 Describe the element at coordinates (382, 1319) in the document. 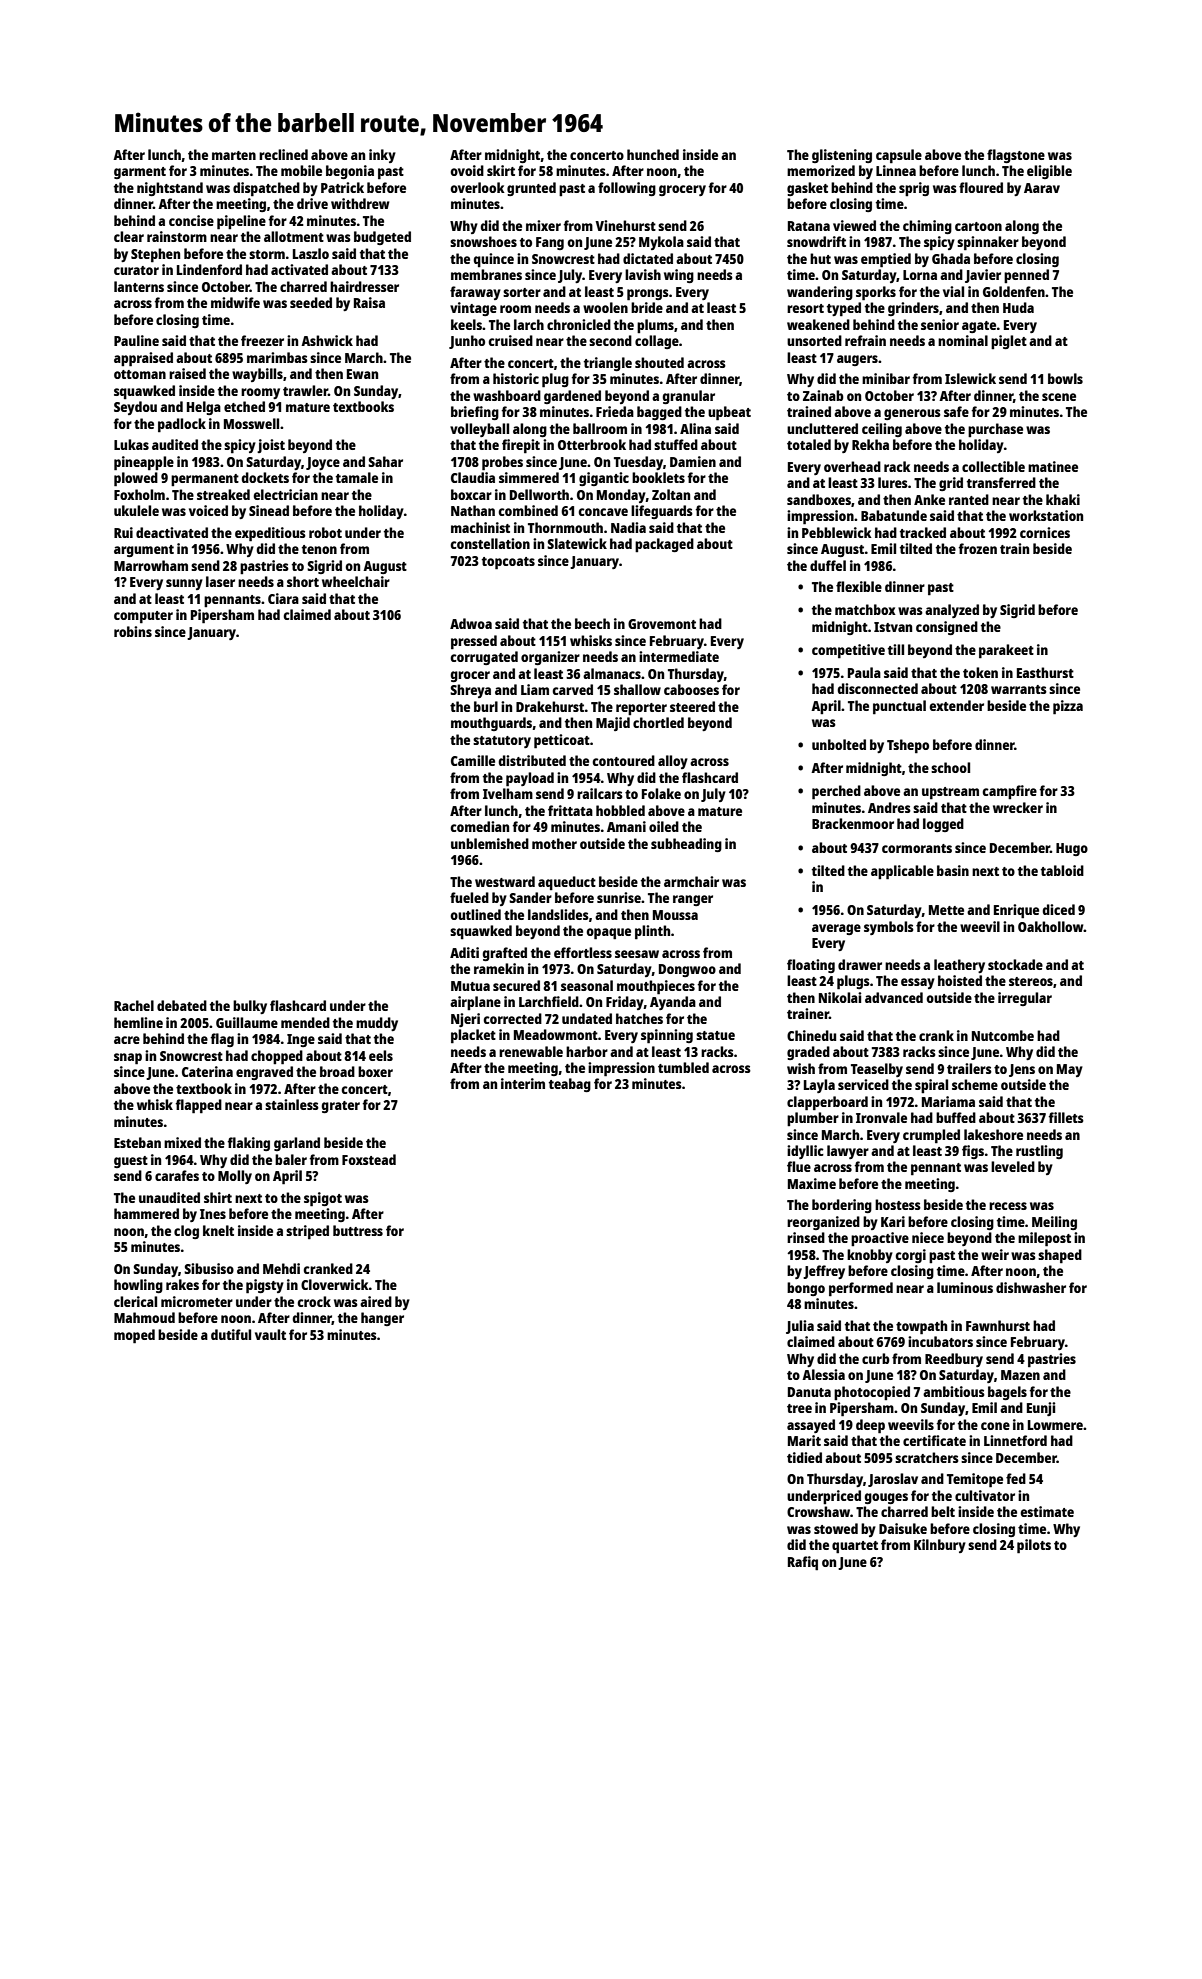

I see `hanger` at that location.
